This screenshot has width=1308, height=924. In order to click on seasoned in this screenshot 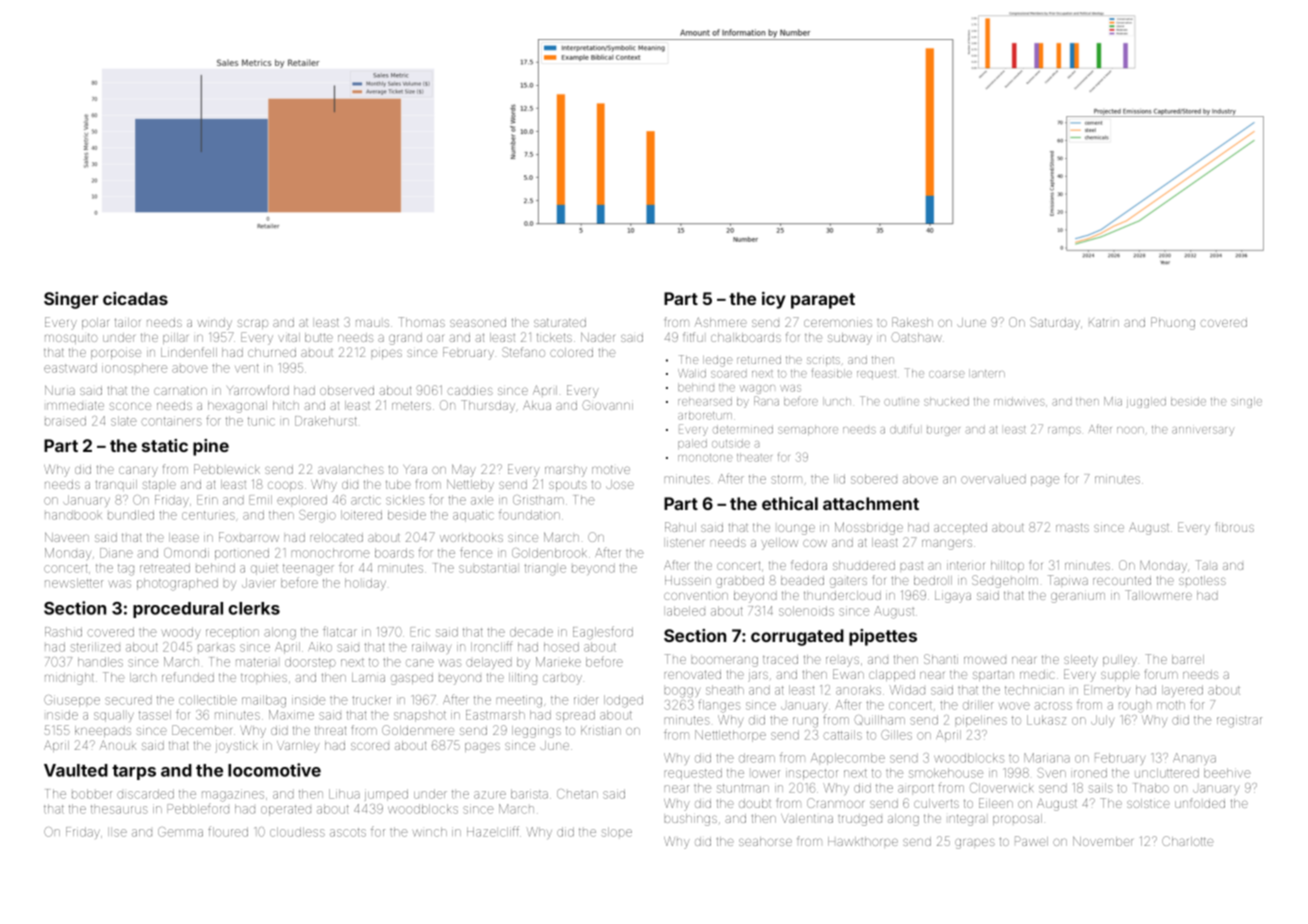, I will do `click(478, 322)`.
